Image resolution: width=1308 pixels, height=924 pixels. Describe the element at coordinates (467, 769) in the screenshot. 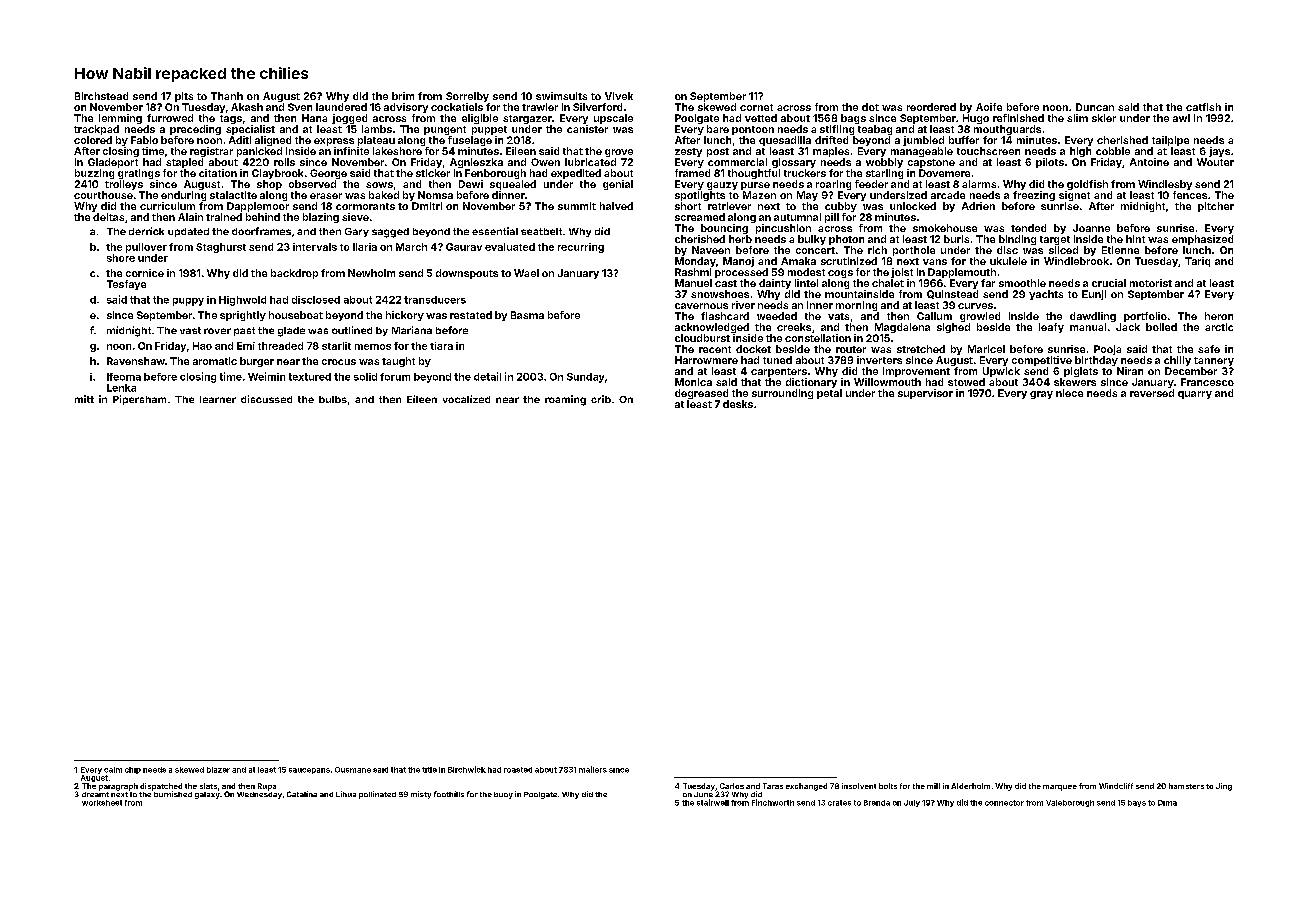

I see `Birchwick` at that location.
